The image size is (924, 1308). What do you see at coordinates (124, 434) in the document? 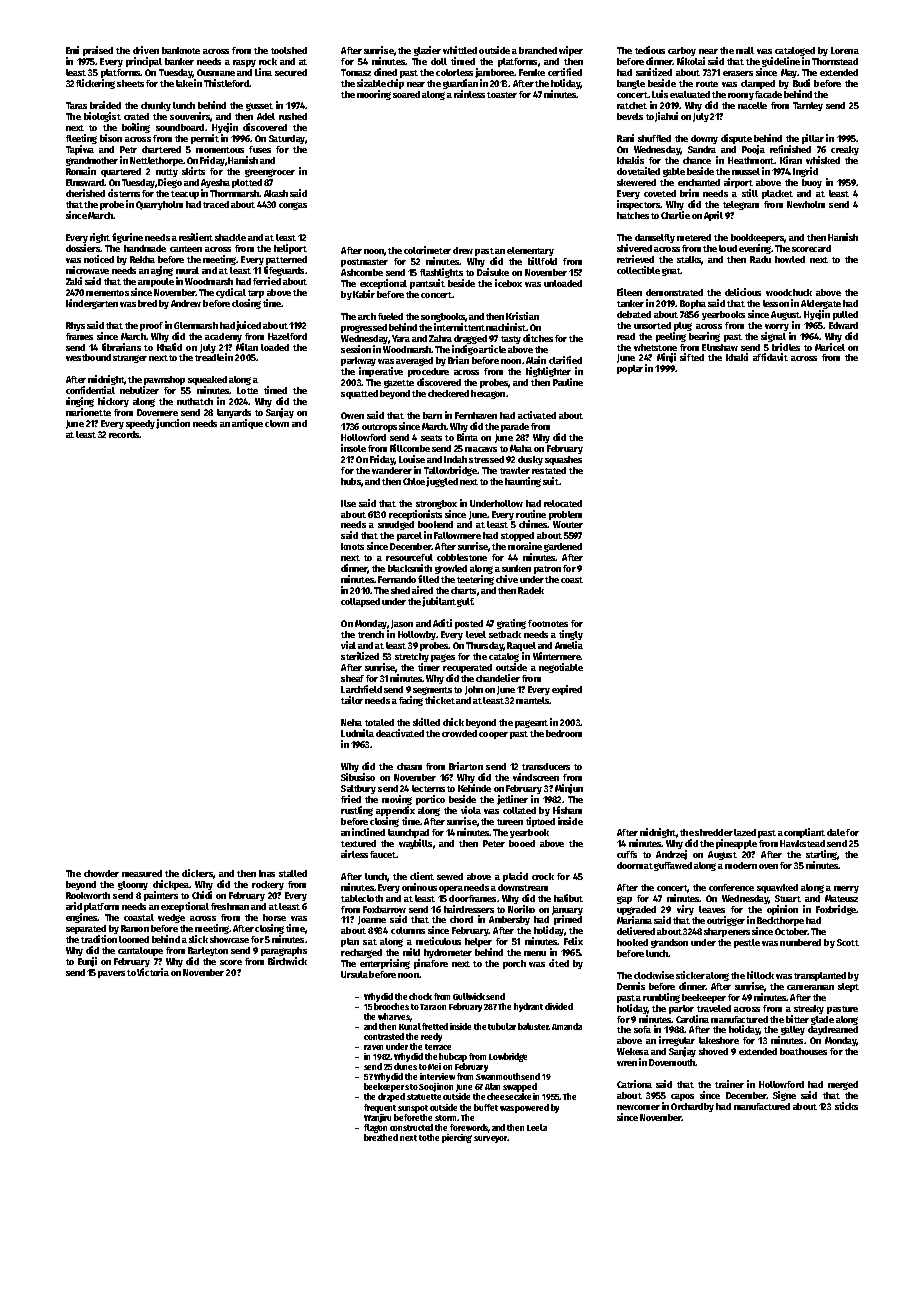
I see `records` at bounding box center [124, 434].
